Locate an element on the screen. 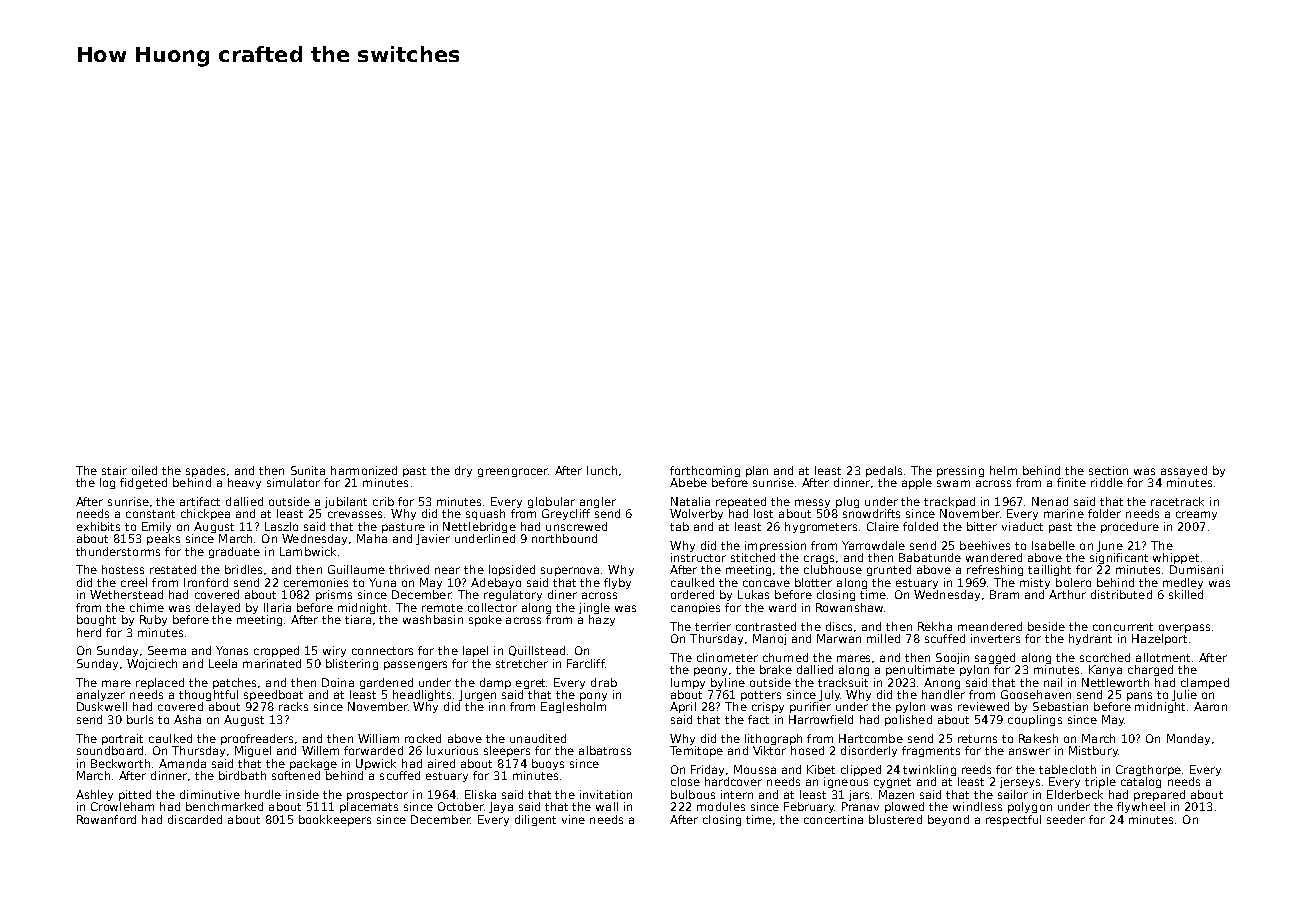  plan is located at coordinates (757, 471).
